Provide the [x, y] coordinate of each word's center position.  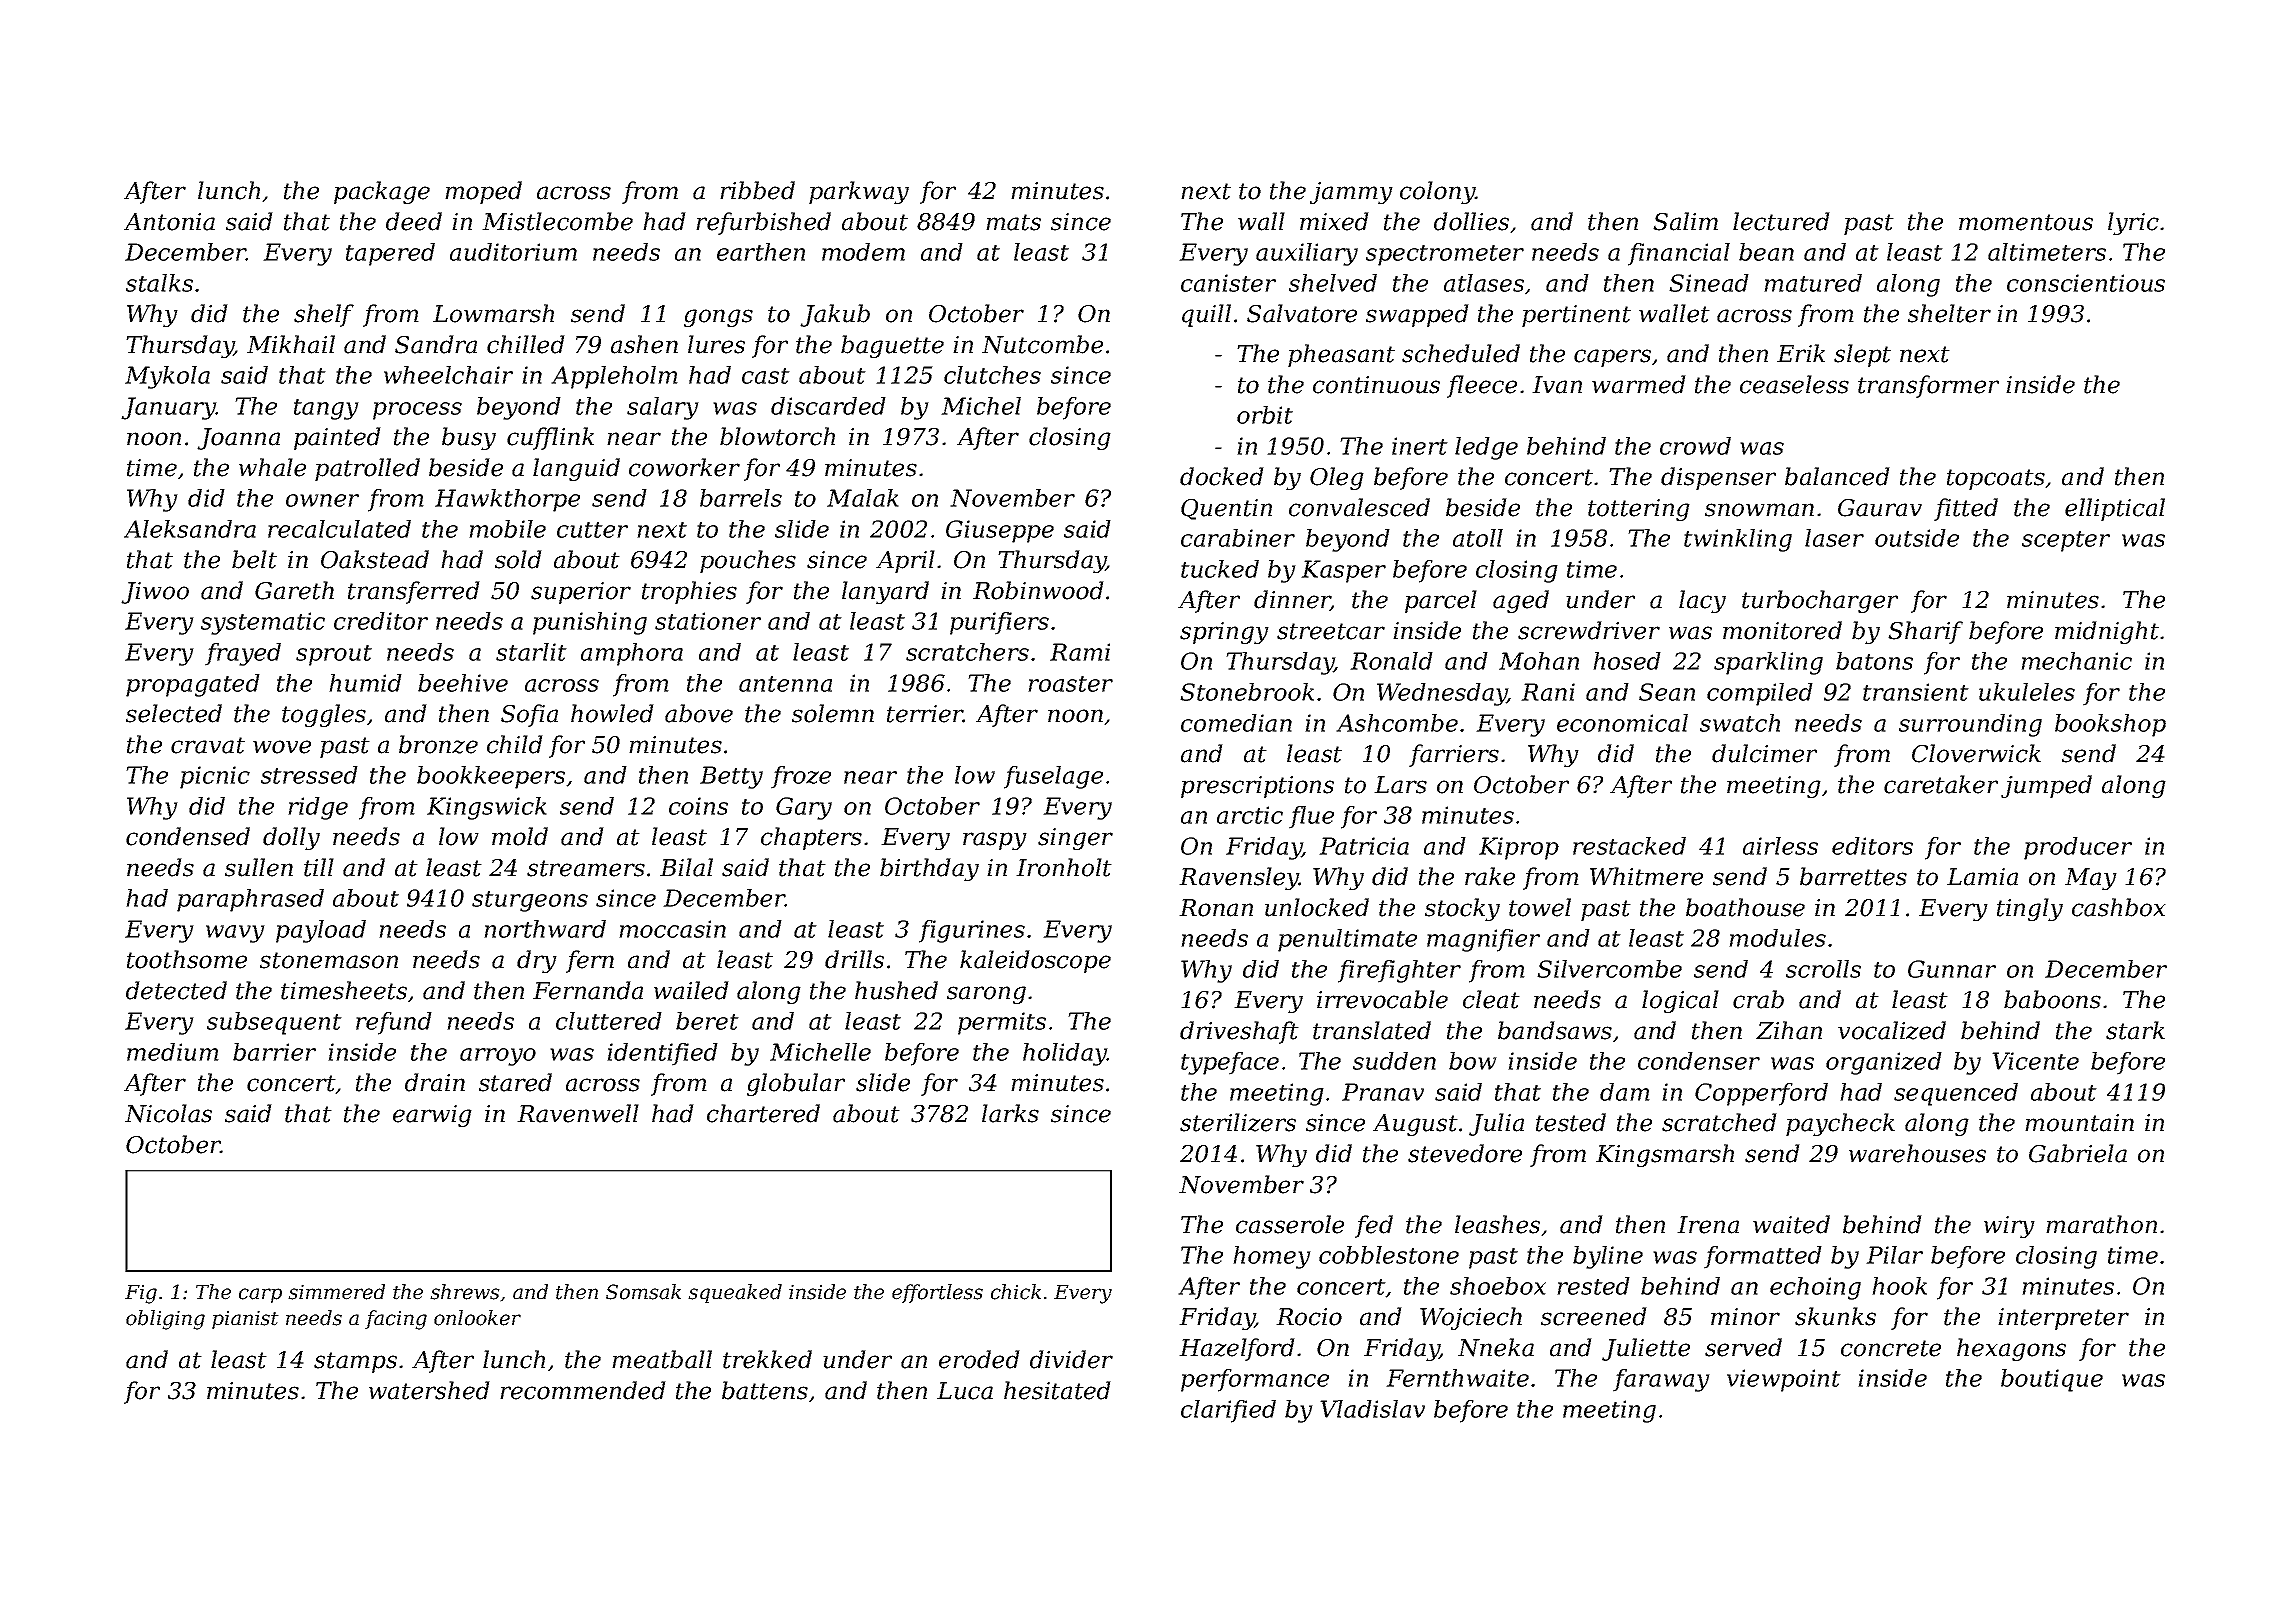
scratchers [967, 652]
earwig [432, 1116]
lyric [2133, 223]
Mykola [167, 377]
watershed [429, 1390]
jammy [1351, 193]
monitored [1782, 630]
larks [1010, 1113]
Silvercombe [1609, 969]
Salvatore [1302, 313]
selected [174, 713]
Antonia [169, 222]
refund [394, 1023]
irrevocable [1382, 999]
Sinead [1709, 283]
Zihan [1789, 1030]
